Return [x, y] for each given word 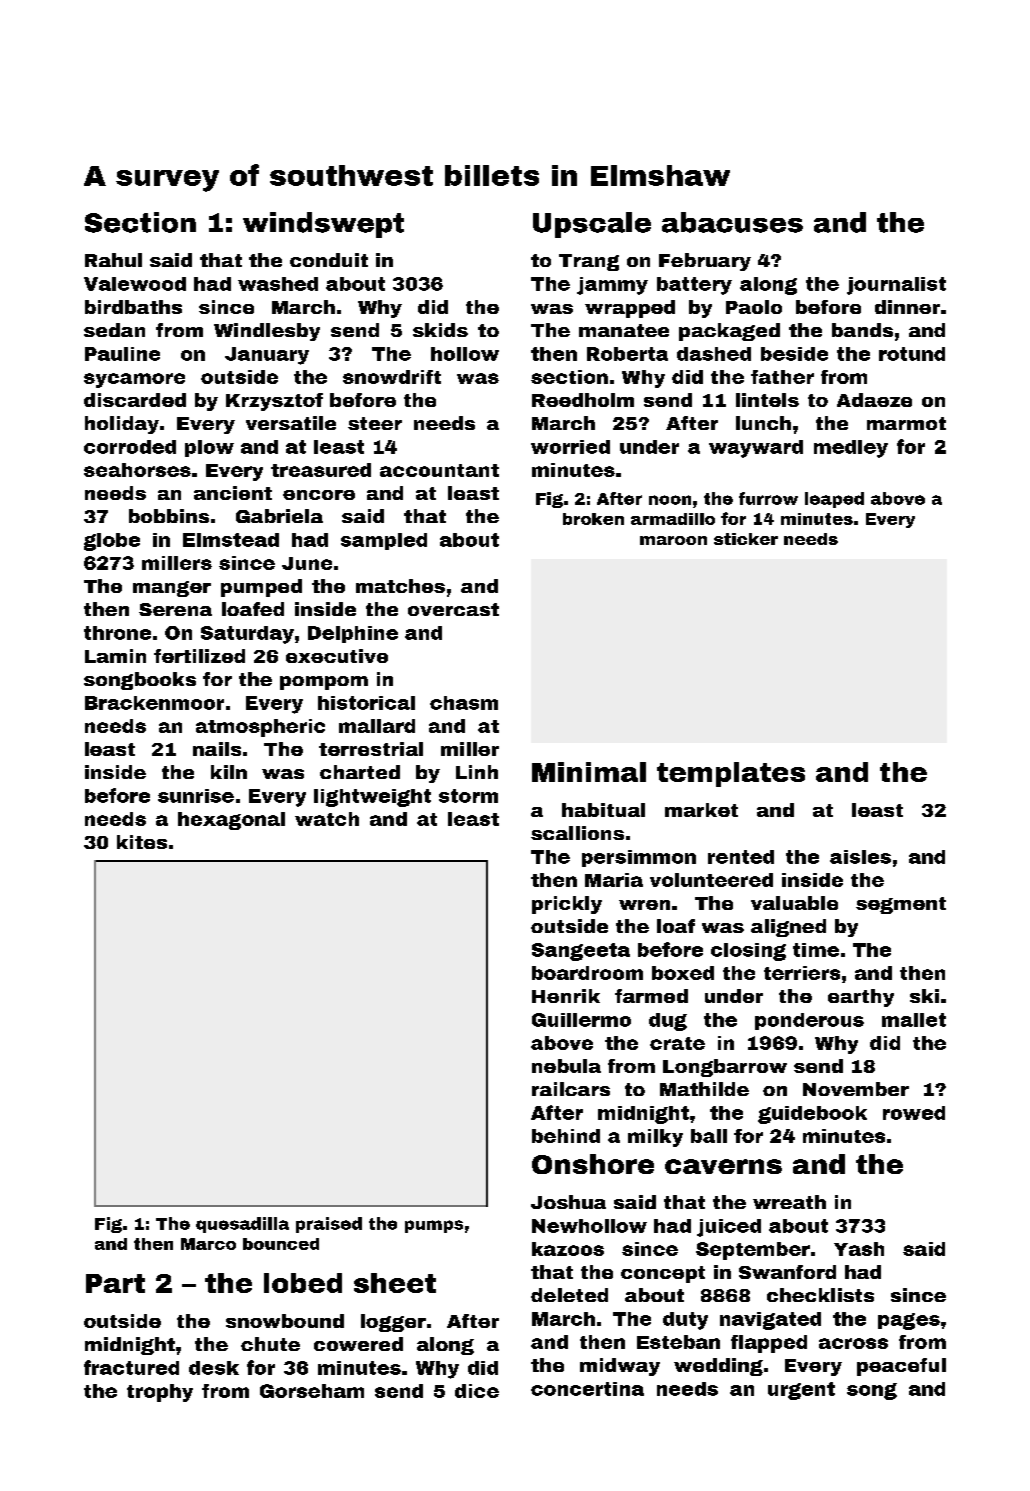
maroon [673, 540]
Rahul [113, 260]
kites [142, 842]
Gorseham [312, 1391]
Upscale [592, 225]
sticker [746, 539]
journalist [896, 286]
